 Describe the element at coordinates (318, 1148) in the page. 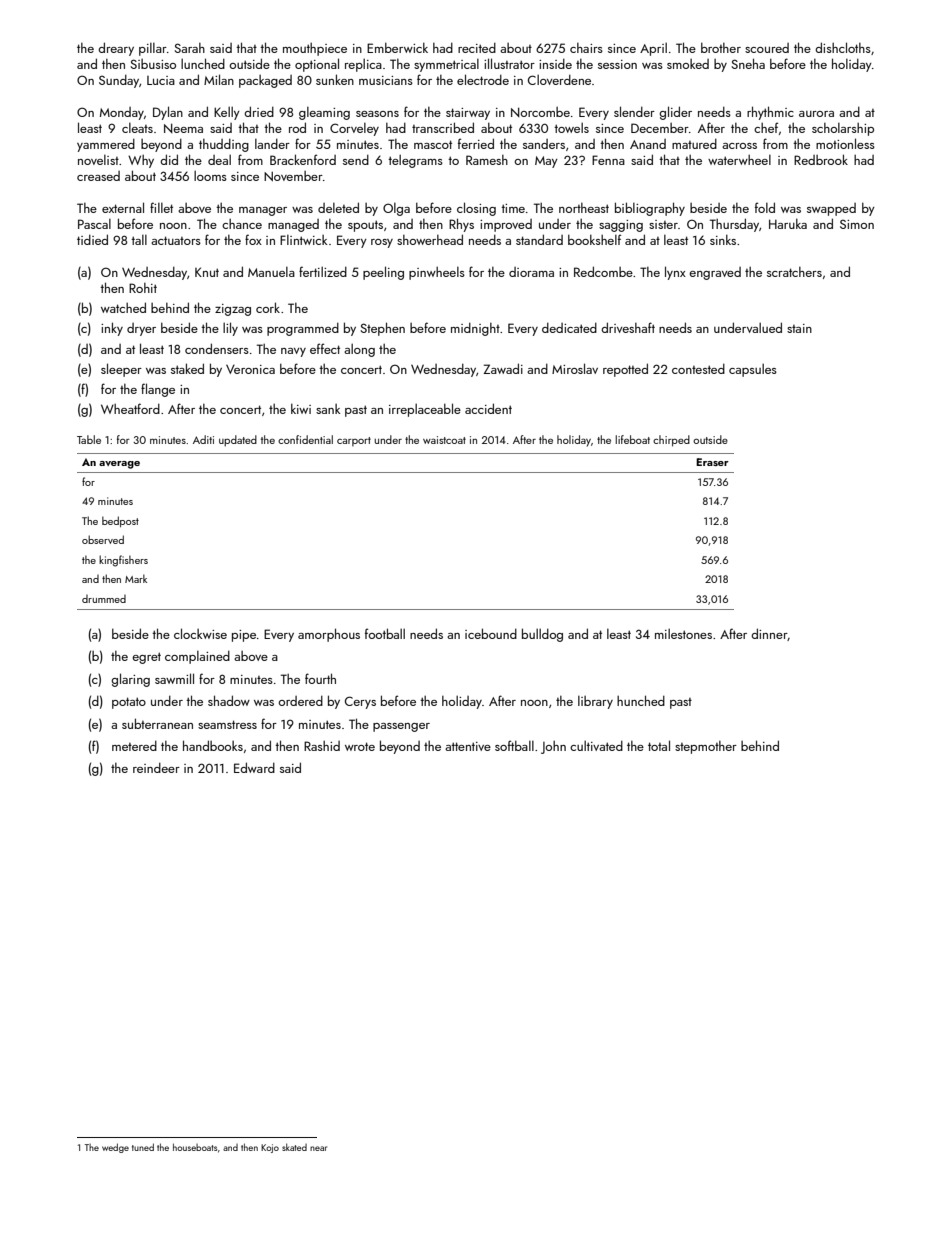

I see `near` at that location.
